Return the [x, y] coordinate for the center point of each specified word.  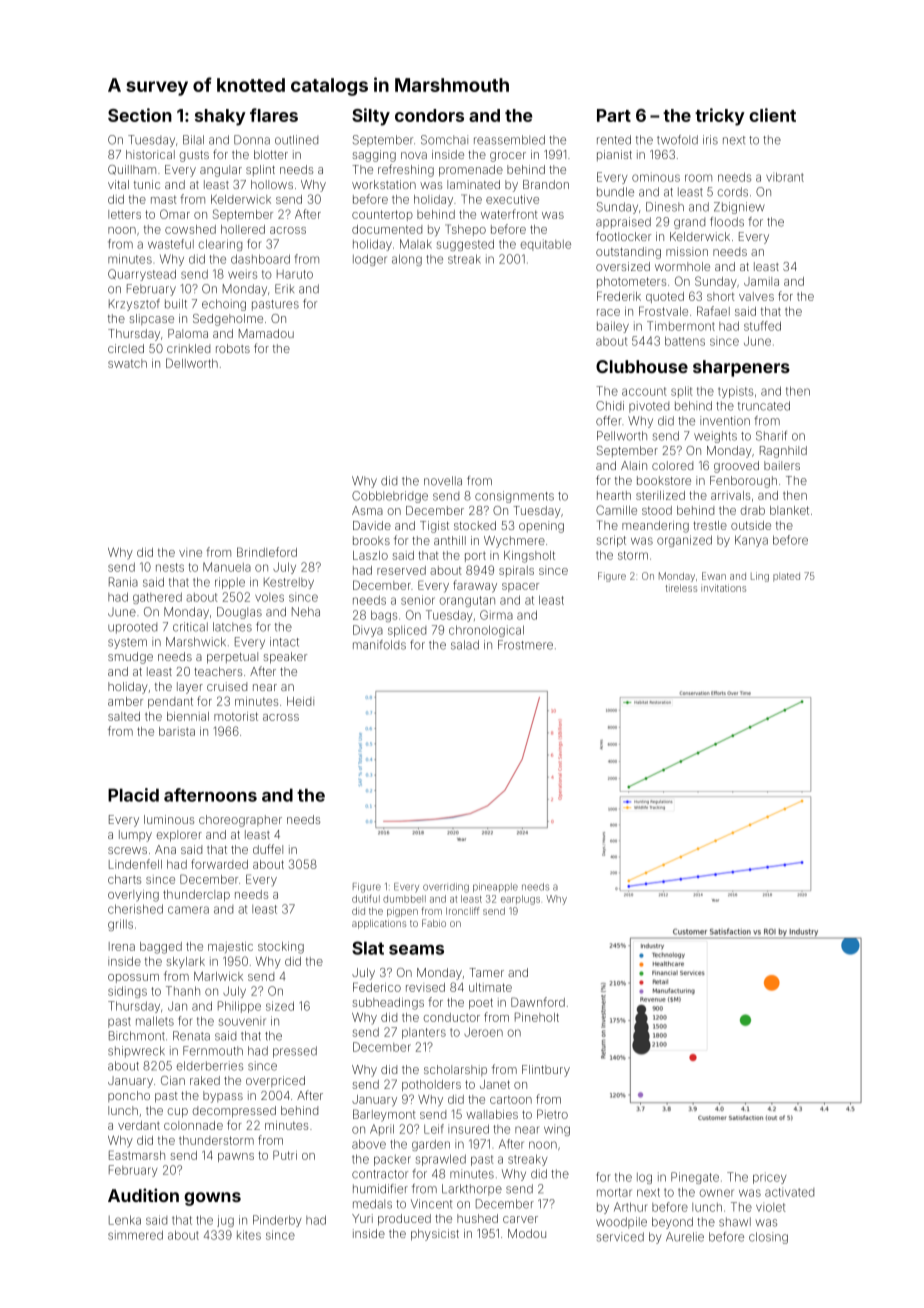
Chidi [610, 406]
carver [520, 1219]
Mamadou [266, 333]
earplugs [520, 900]
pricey [770, 1178]
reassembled [509, 140]
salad [465, 645]
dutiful [366, 899]
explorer [179, 836]
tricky [720, 117]
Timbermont [681, 326]
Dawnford [538, 1002]
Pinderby [277, 1221]
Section [140, 115]
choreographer [240, 821]
